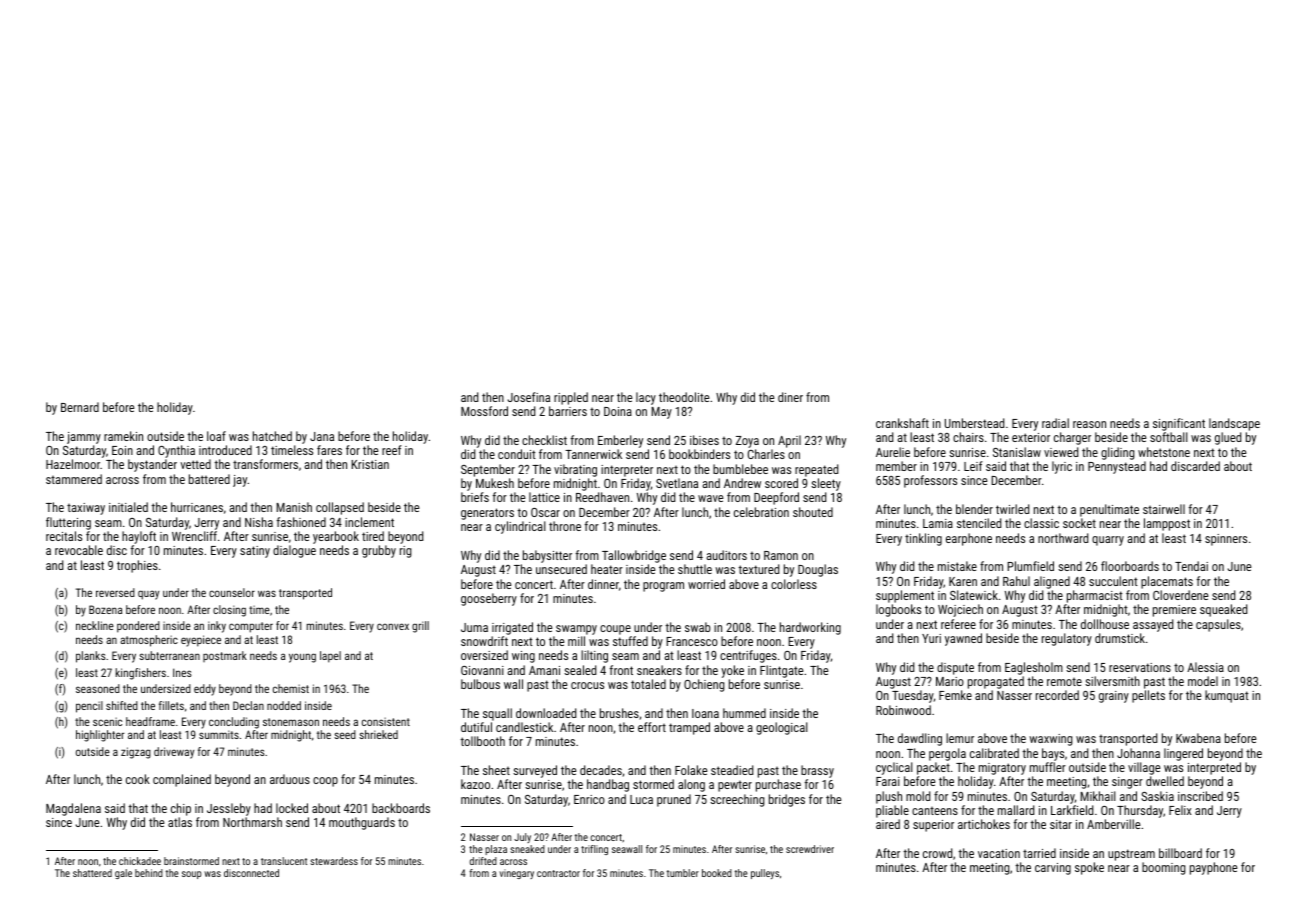  What do you see at coordinates (123, 436) in the document?
I see `ramekin` at bounding box center [123, 436].
